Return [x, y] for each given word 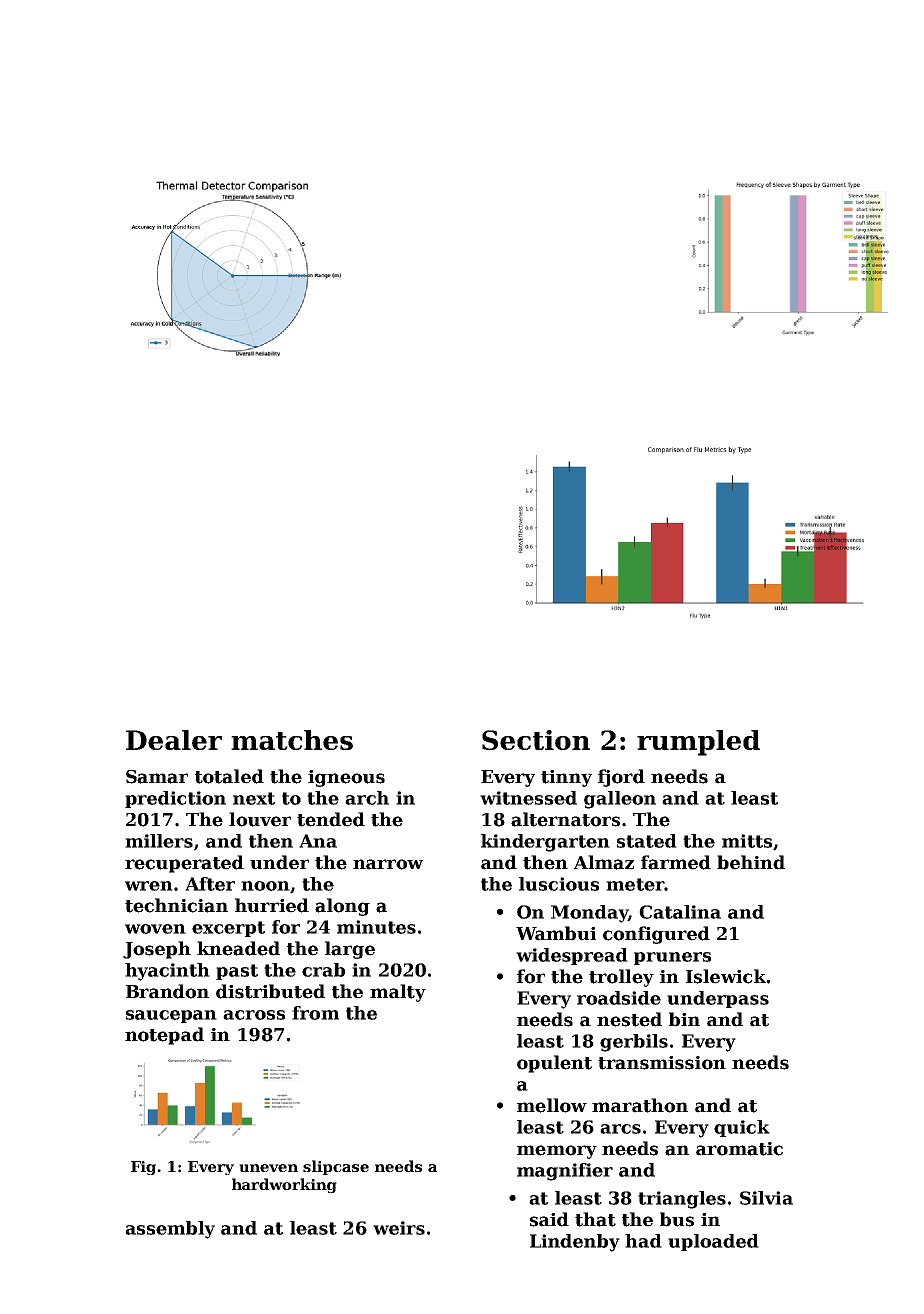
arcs [620, 1129]
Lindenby [575, 1243]
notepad [164, 1036]
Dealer [174, 740]
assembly [170, 1230]
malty [398, 993]
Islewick [726, 976]
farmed [676, 862]
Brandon [167, 991]
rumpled [698, 743]
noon [265, 886]
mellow [552, 1105]
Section [536, 740]
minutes [376, 927]
